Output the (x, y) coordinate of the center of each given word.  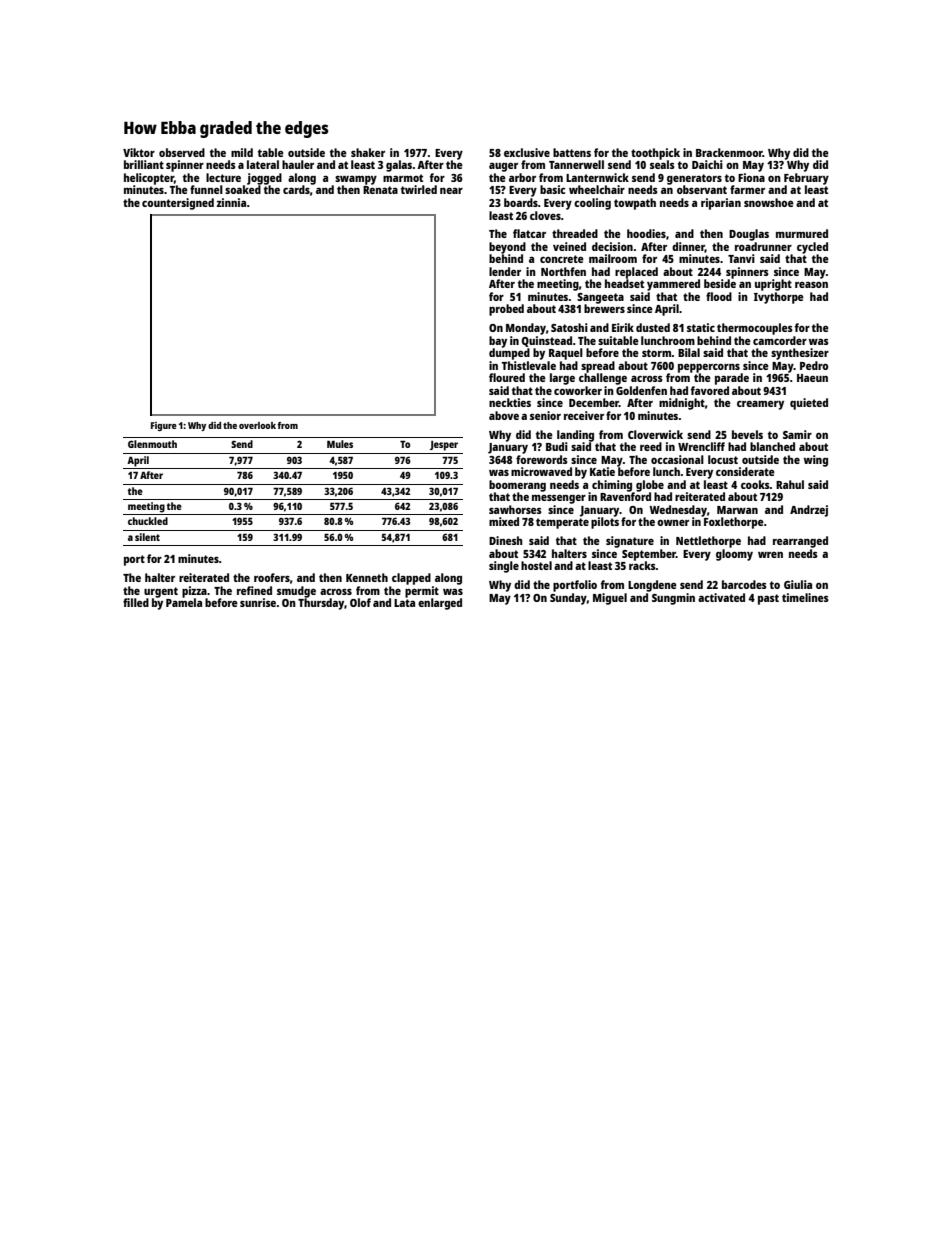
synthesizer (800, 354)
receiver (584, 415)
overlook (257, 425)
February (806, 179)
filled (136, 602)
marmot (403, 178)
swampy (356, 180)
